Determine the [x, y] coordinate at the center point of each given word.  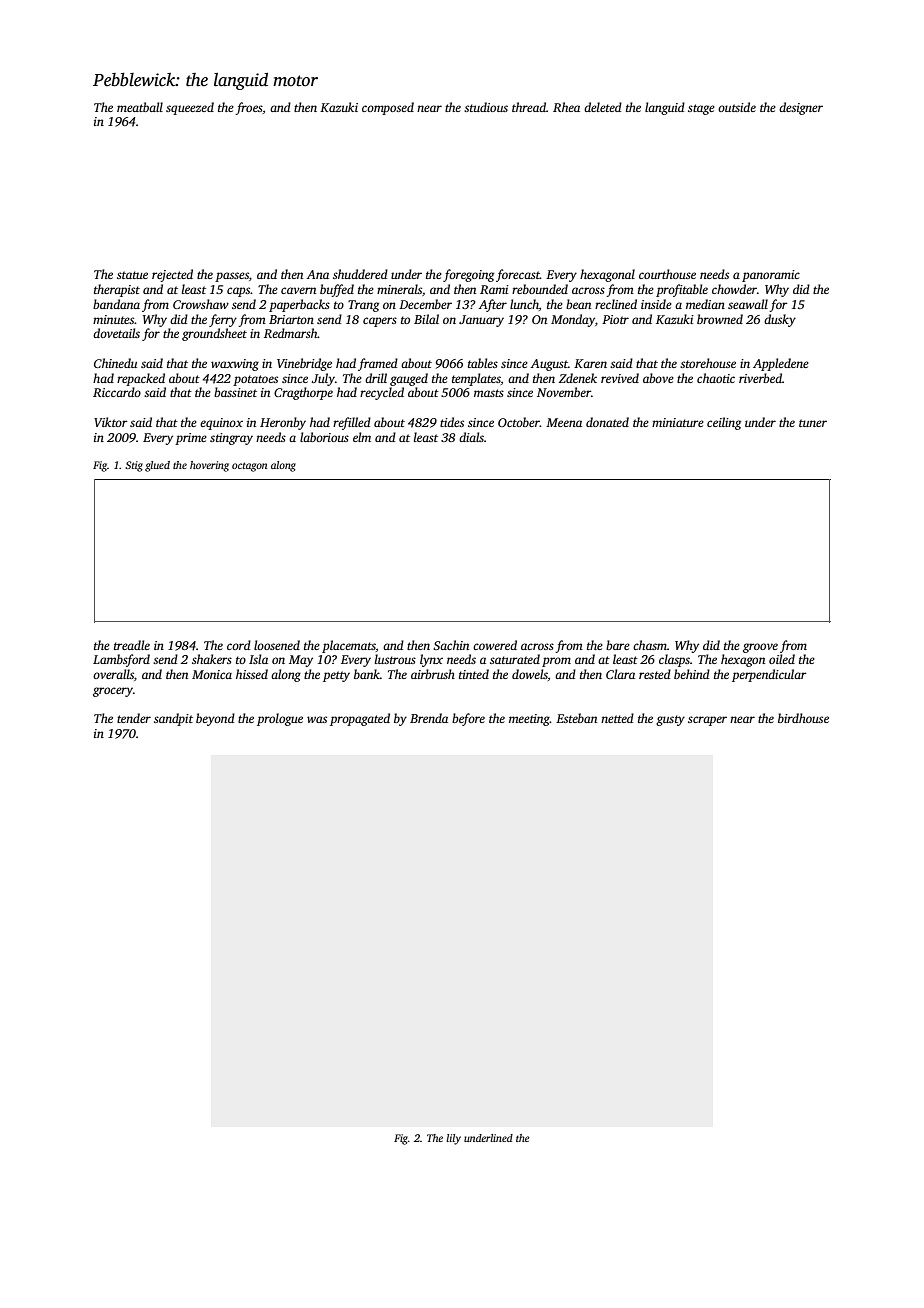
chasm [650, 645]
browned [720, 319]
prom [556, 662]
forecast [518, 275]
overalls [113, 674]
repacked [141, 379]
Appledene [781, 364]
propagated [360, 719]
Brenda [429, 718]
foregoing [468, 275]
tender [134, 718]
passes [232, 277]
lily [453, 1139]
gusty [670, 720]
